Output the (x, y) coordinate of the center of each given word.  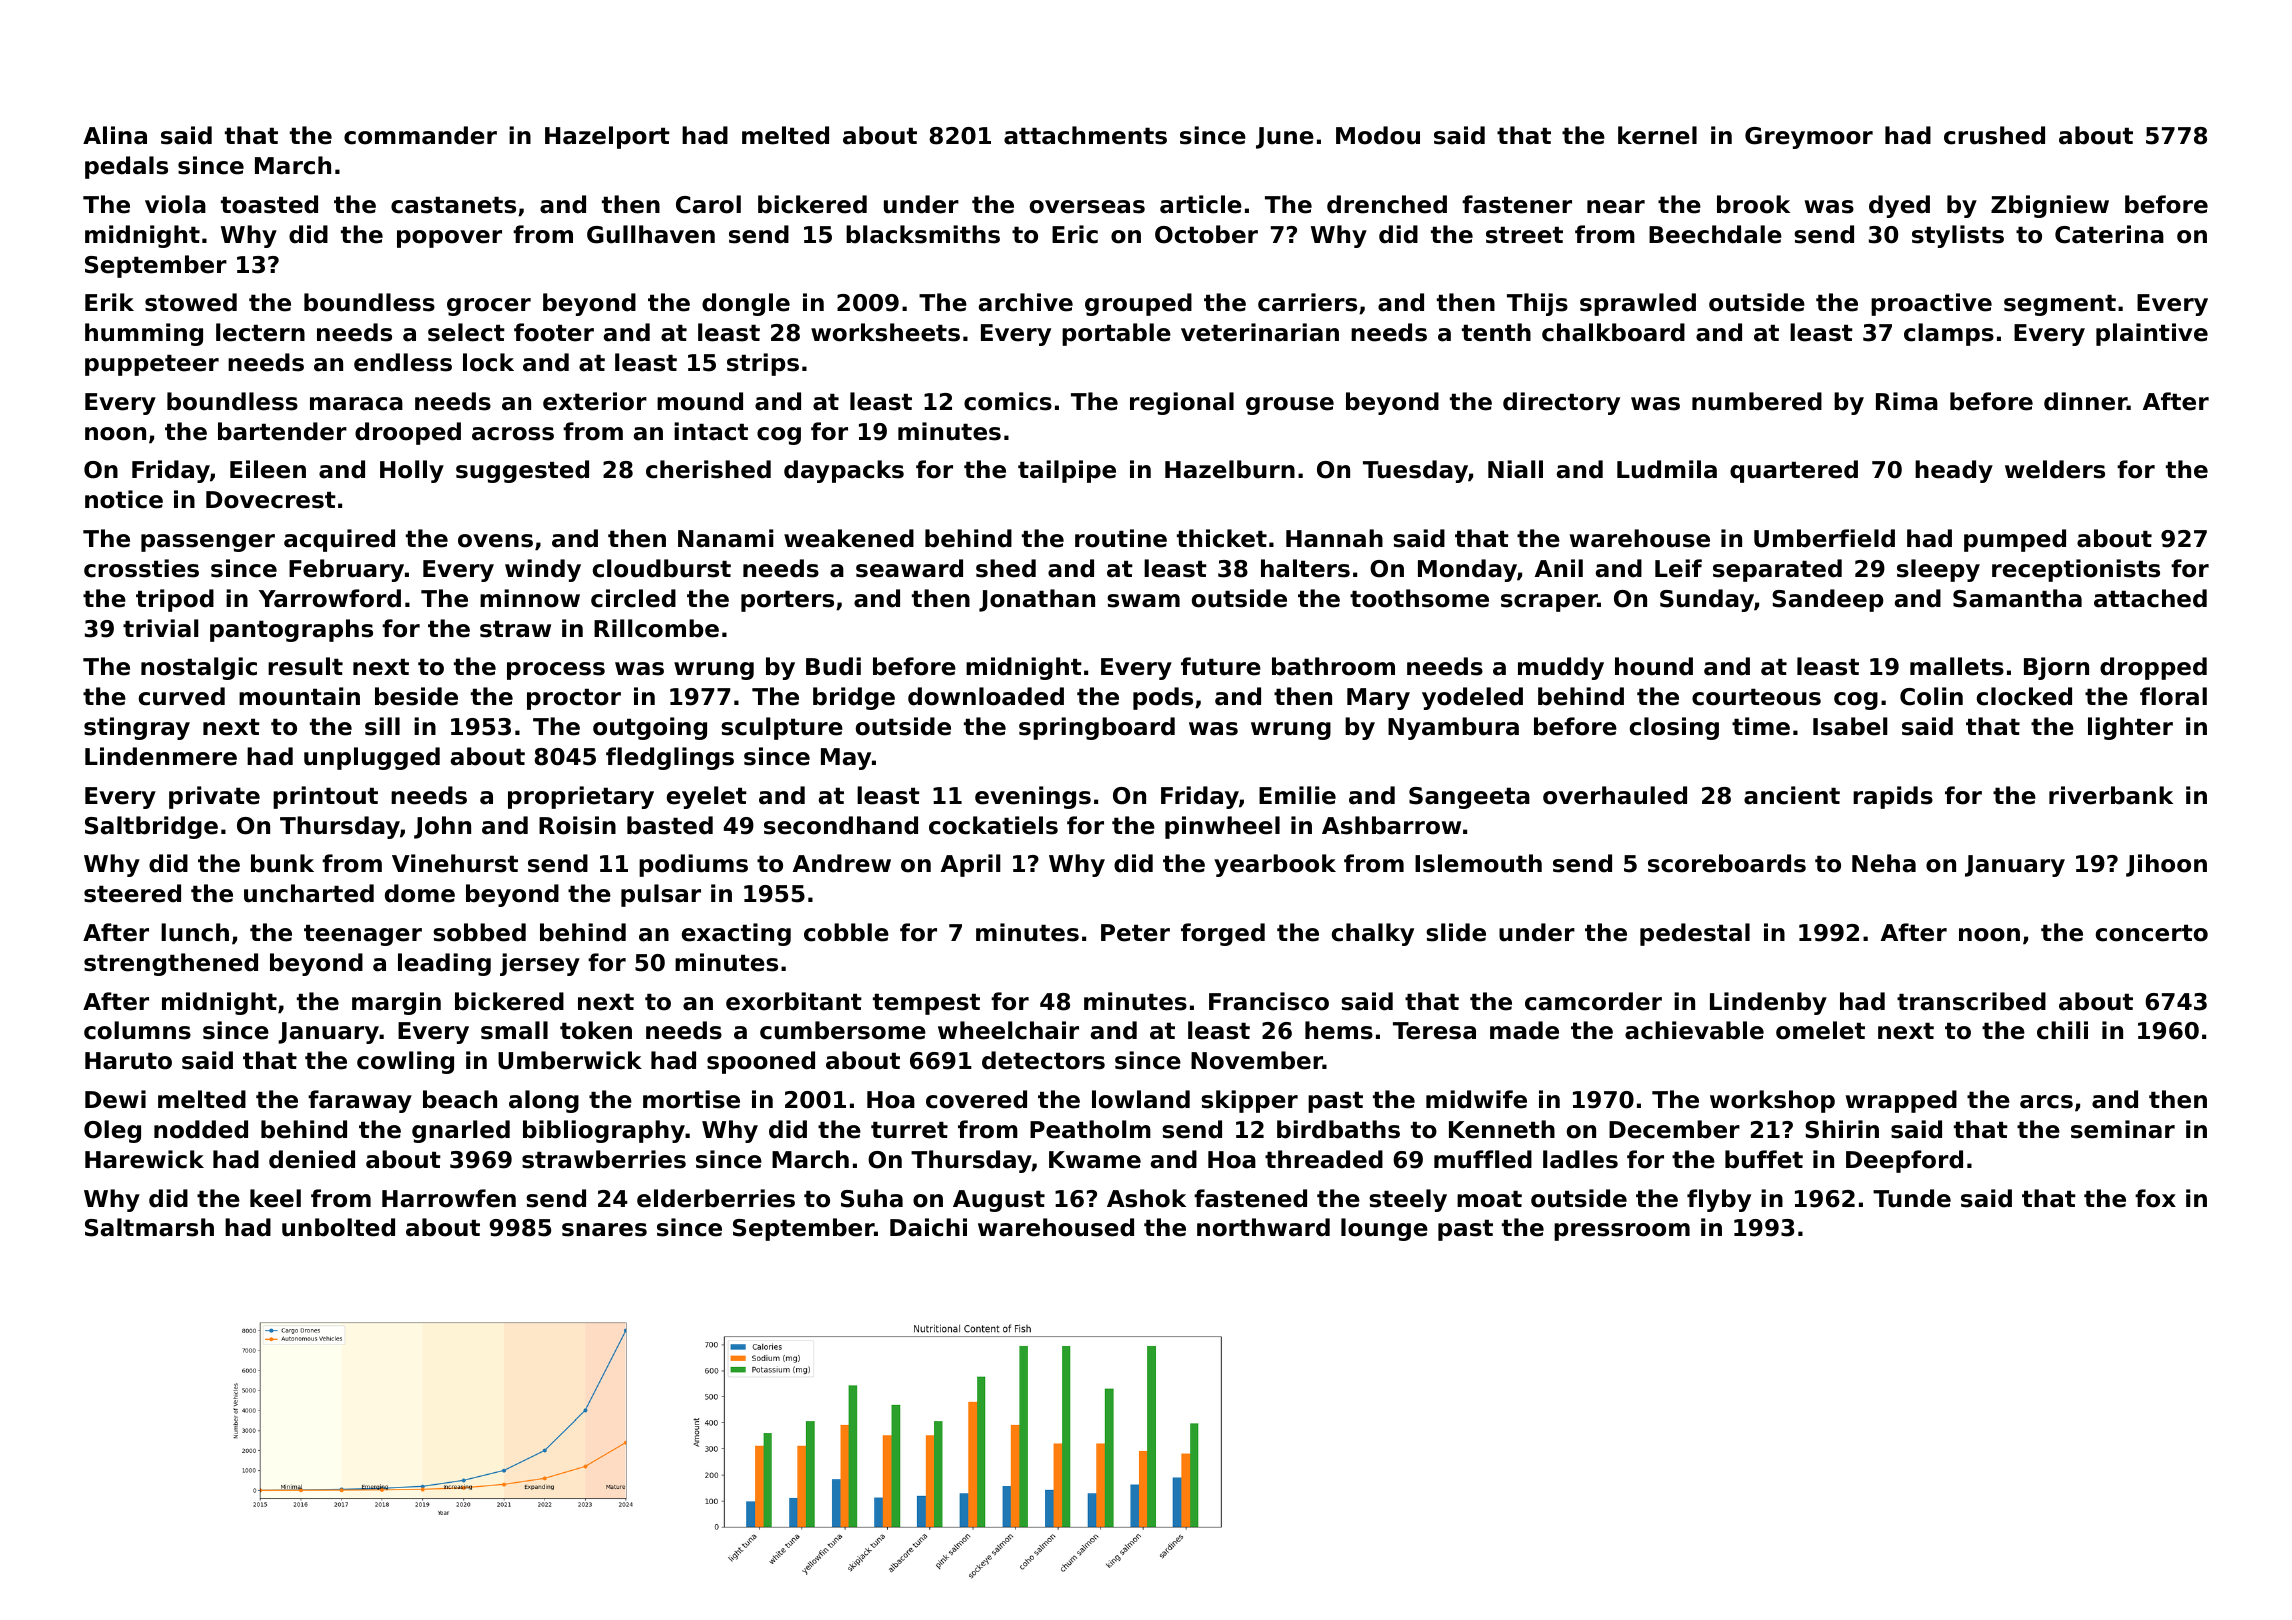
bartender (282, 431)
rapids (1893, 797)
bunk (282, 863)
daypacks (844, 471)
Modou (1378, 135)
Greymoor (1809, 138)
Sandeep (1828, 600)
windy (543, 570)
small (514, 1030)
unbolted (338, 1227)
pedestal (1695, 934)
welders (2055, 469)
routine (1121, 538)
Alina (115, 135)
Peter (1135, 933)
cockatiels (993, 825)
